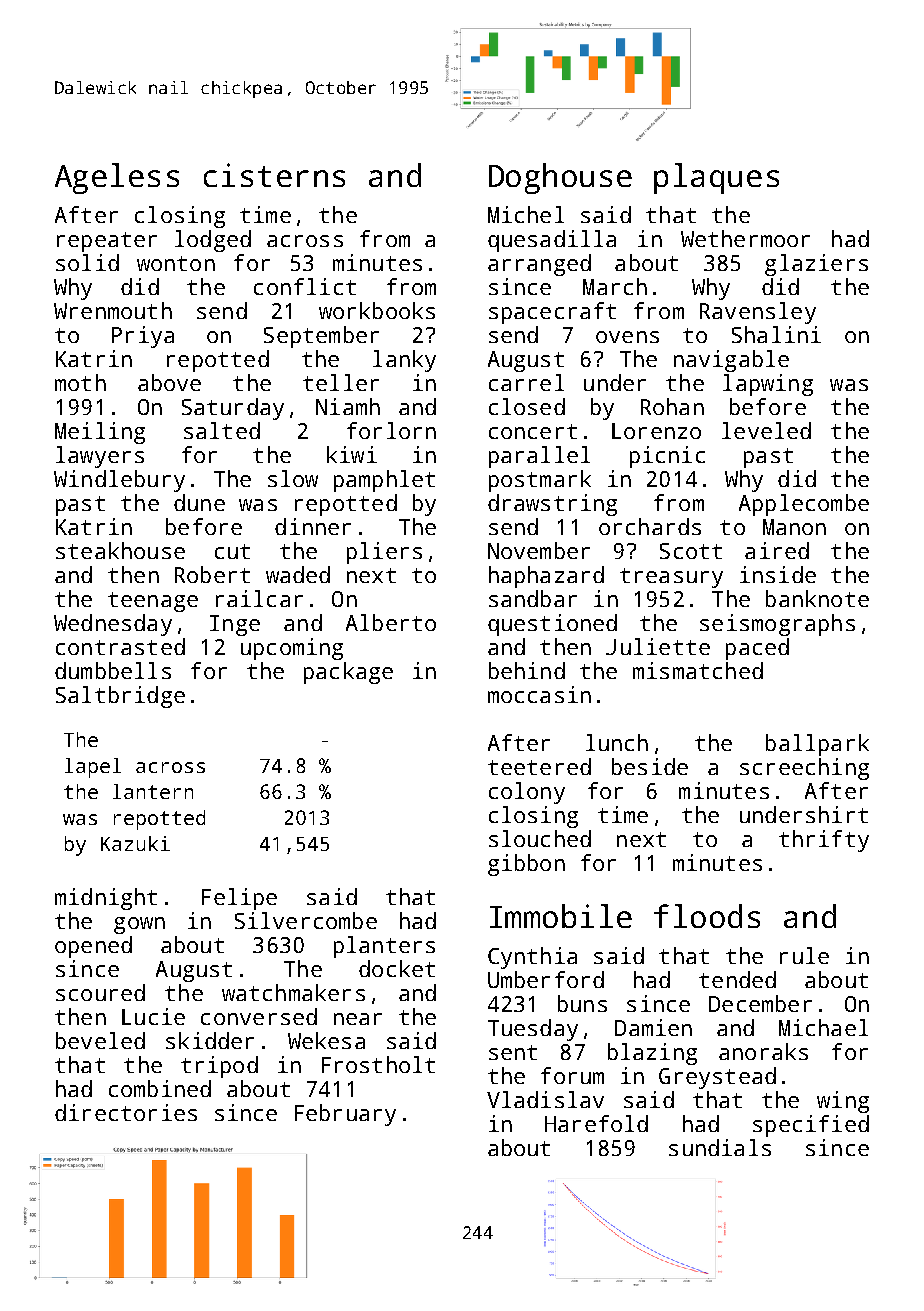 The width and height of the screenshot is (924, 1311). What do you see at coordinates (817, 598) in the screenshot?
I see `banknote` at bounding box center [817, 598].
